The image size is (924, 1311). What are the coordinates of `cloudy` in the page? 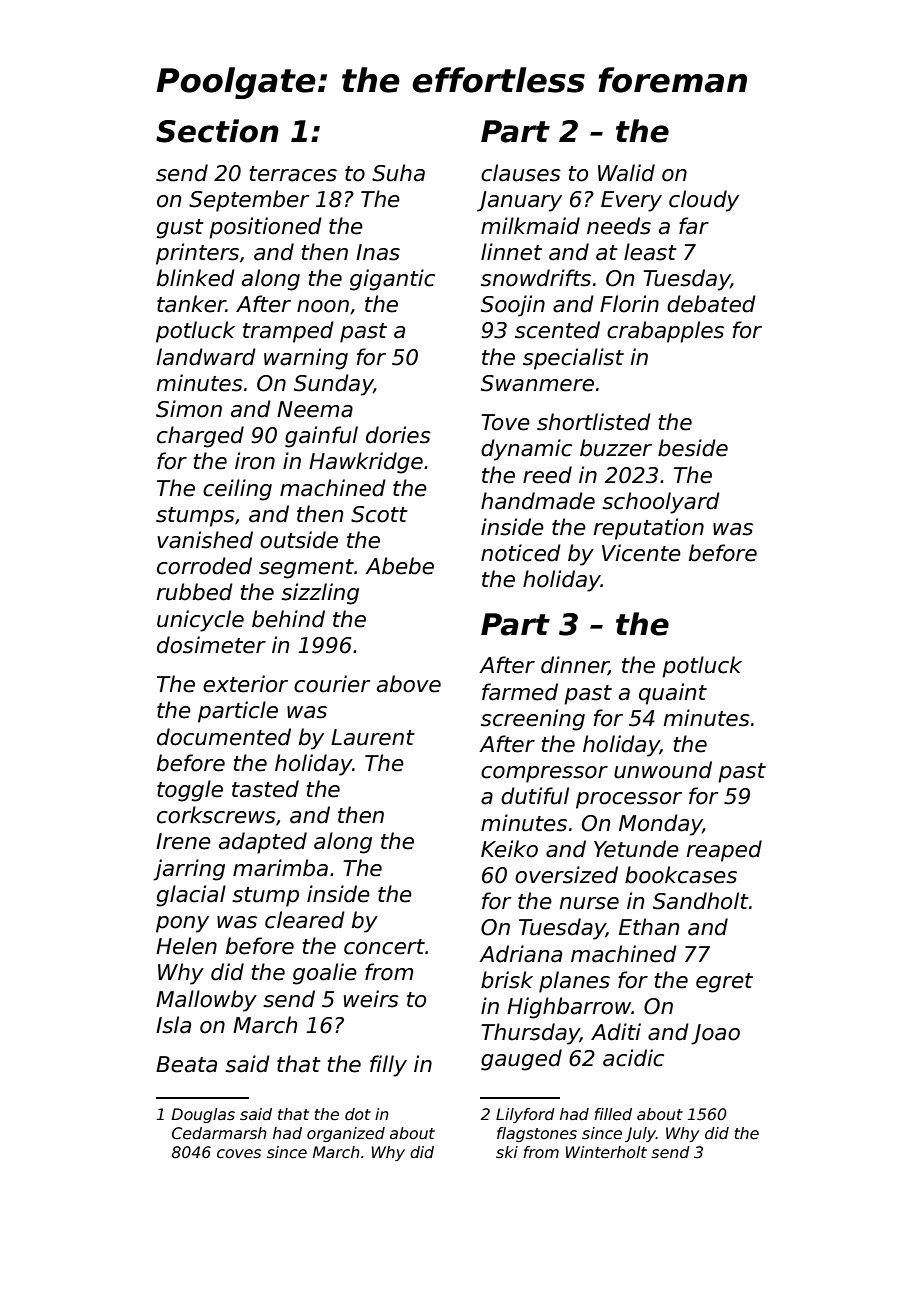 It's located at (704, 201).
